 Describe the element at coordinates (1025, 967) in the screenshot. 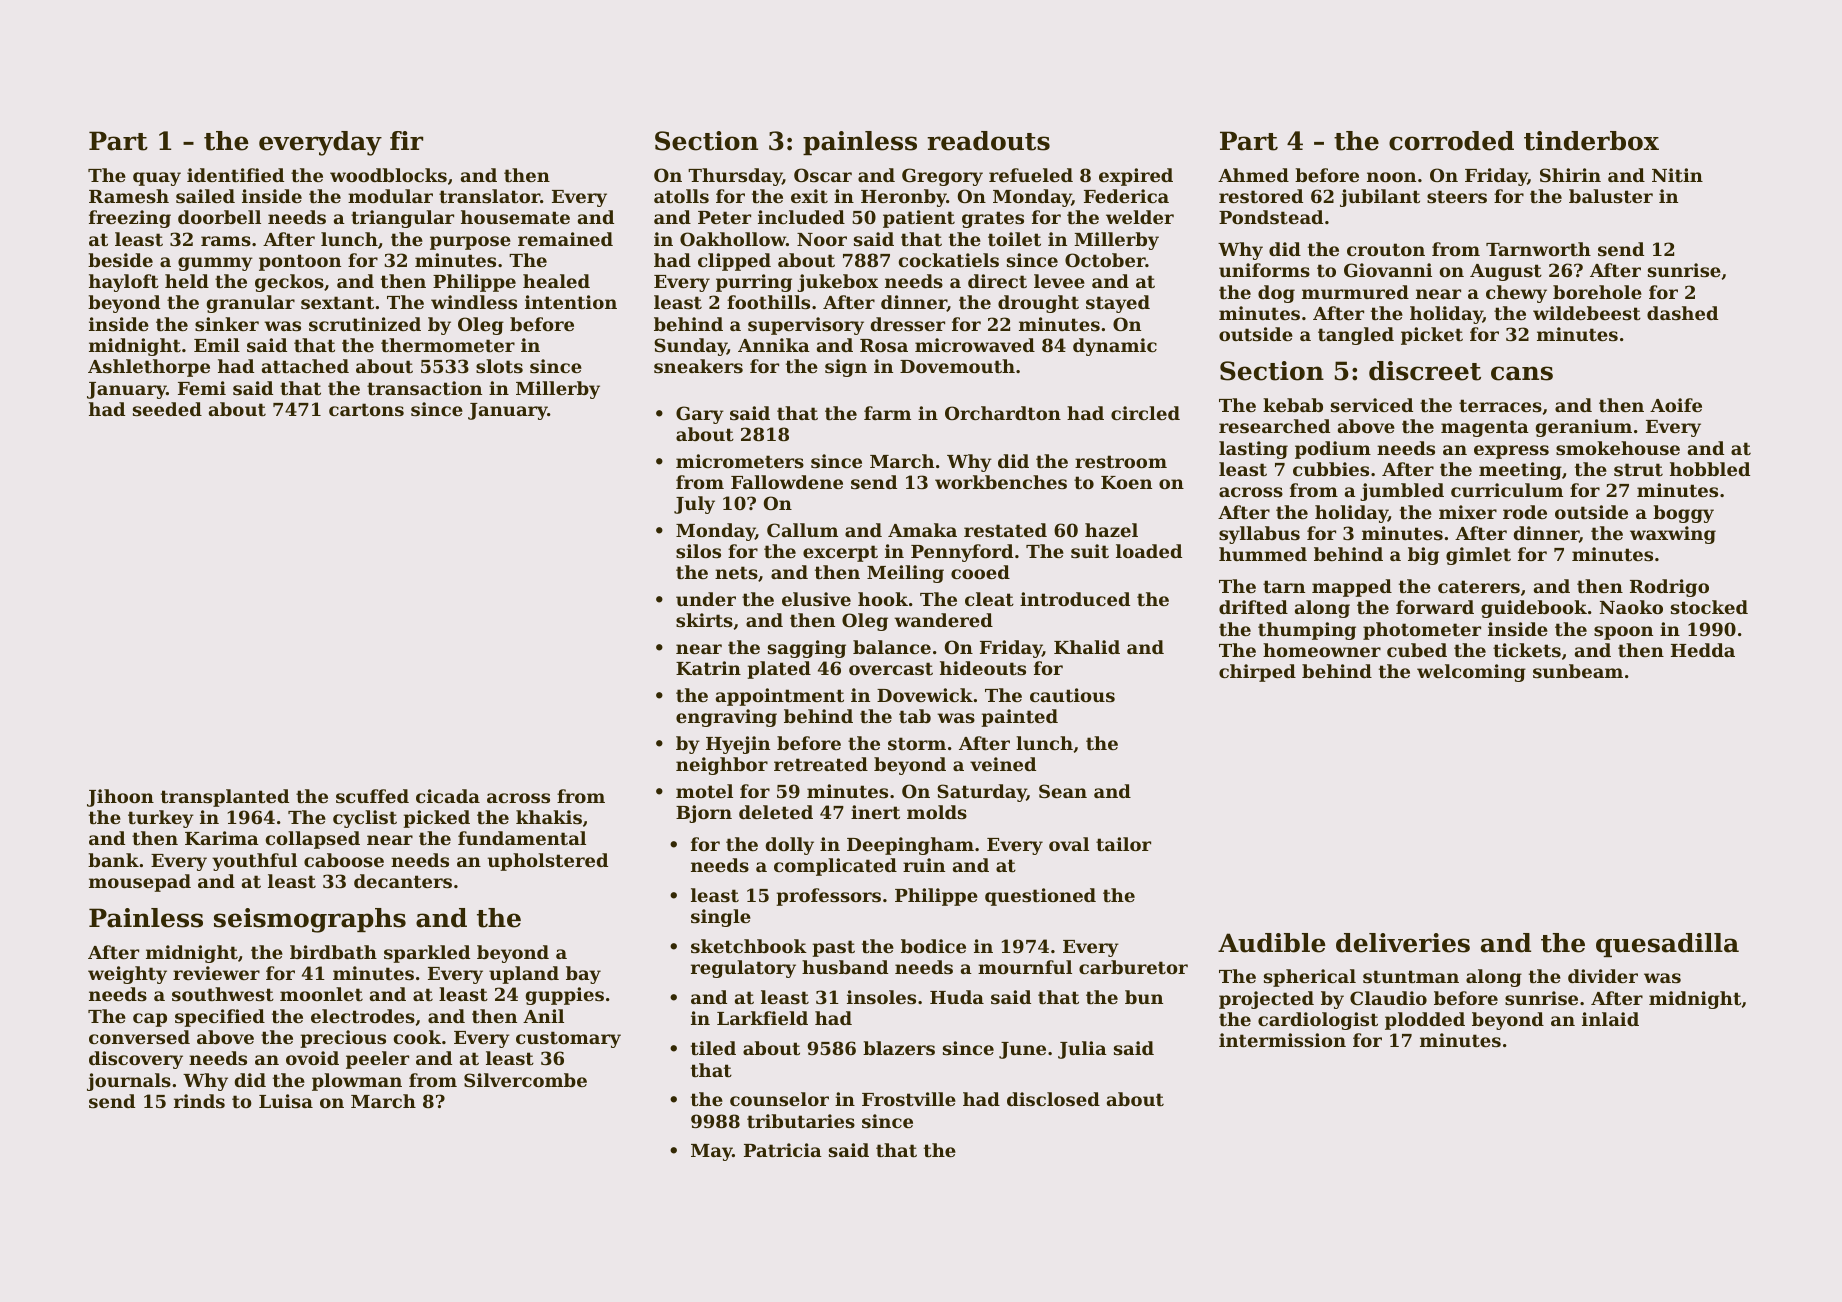

I see `mournful` at that location.
